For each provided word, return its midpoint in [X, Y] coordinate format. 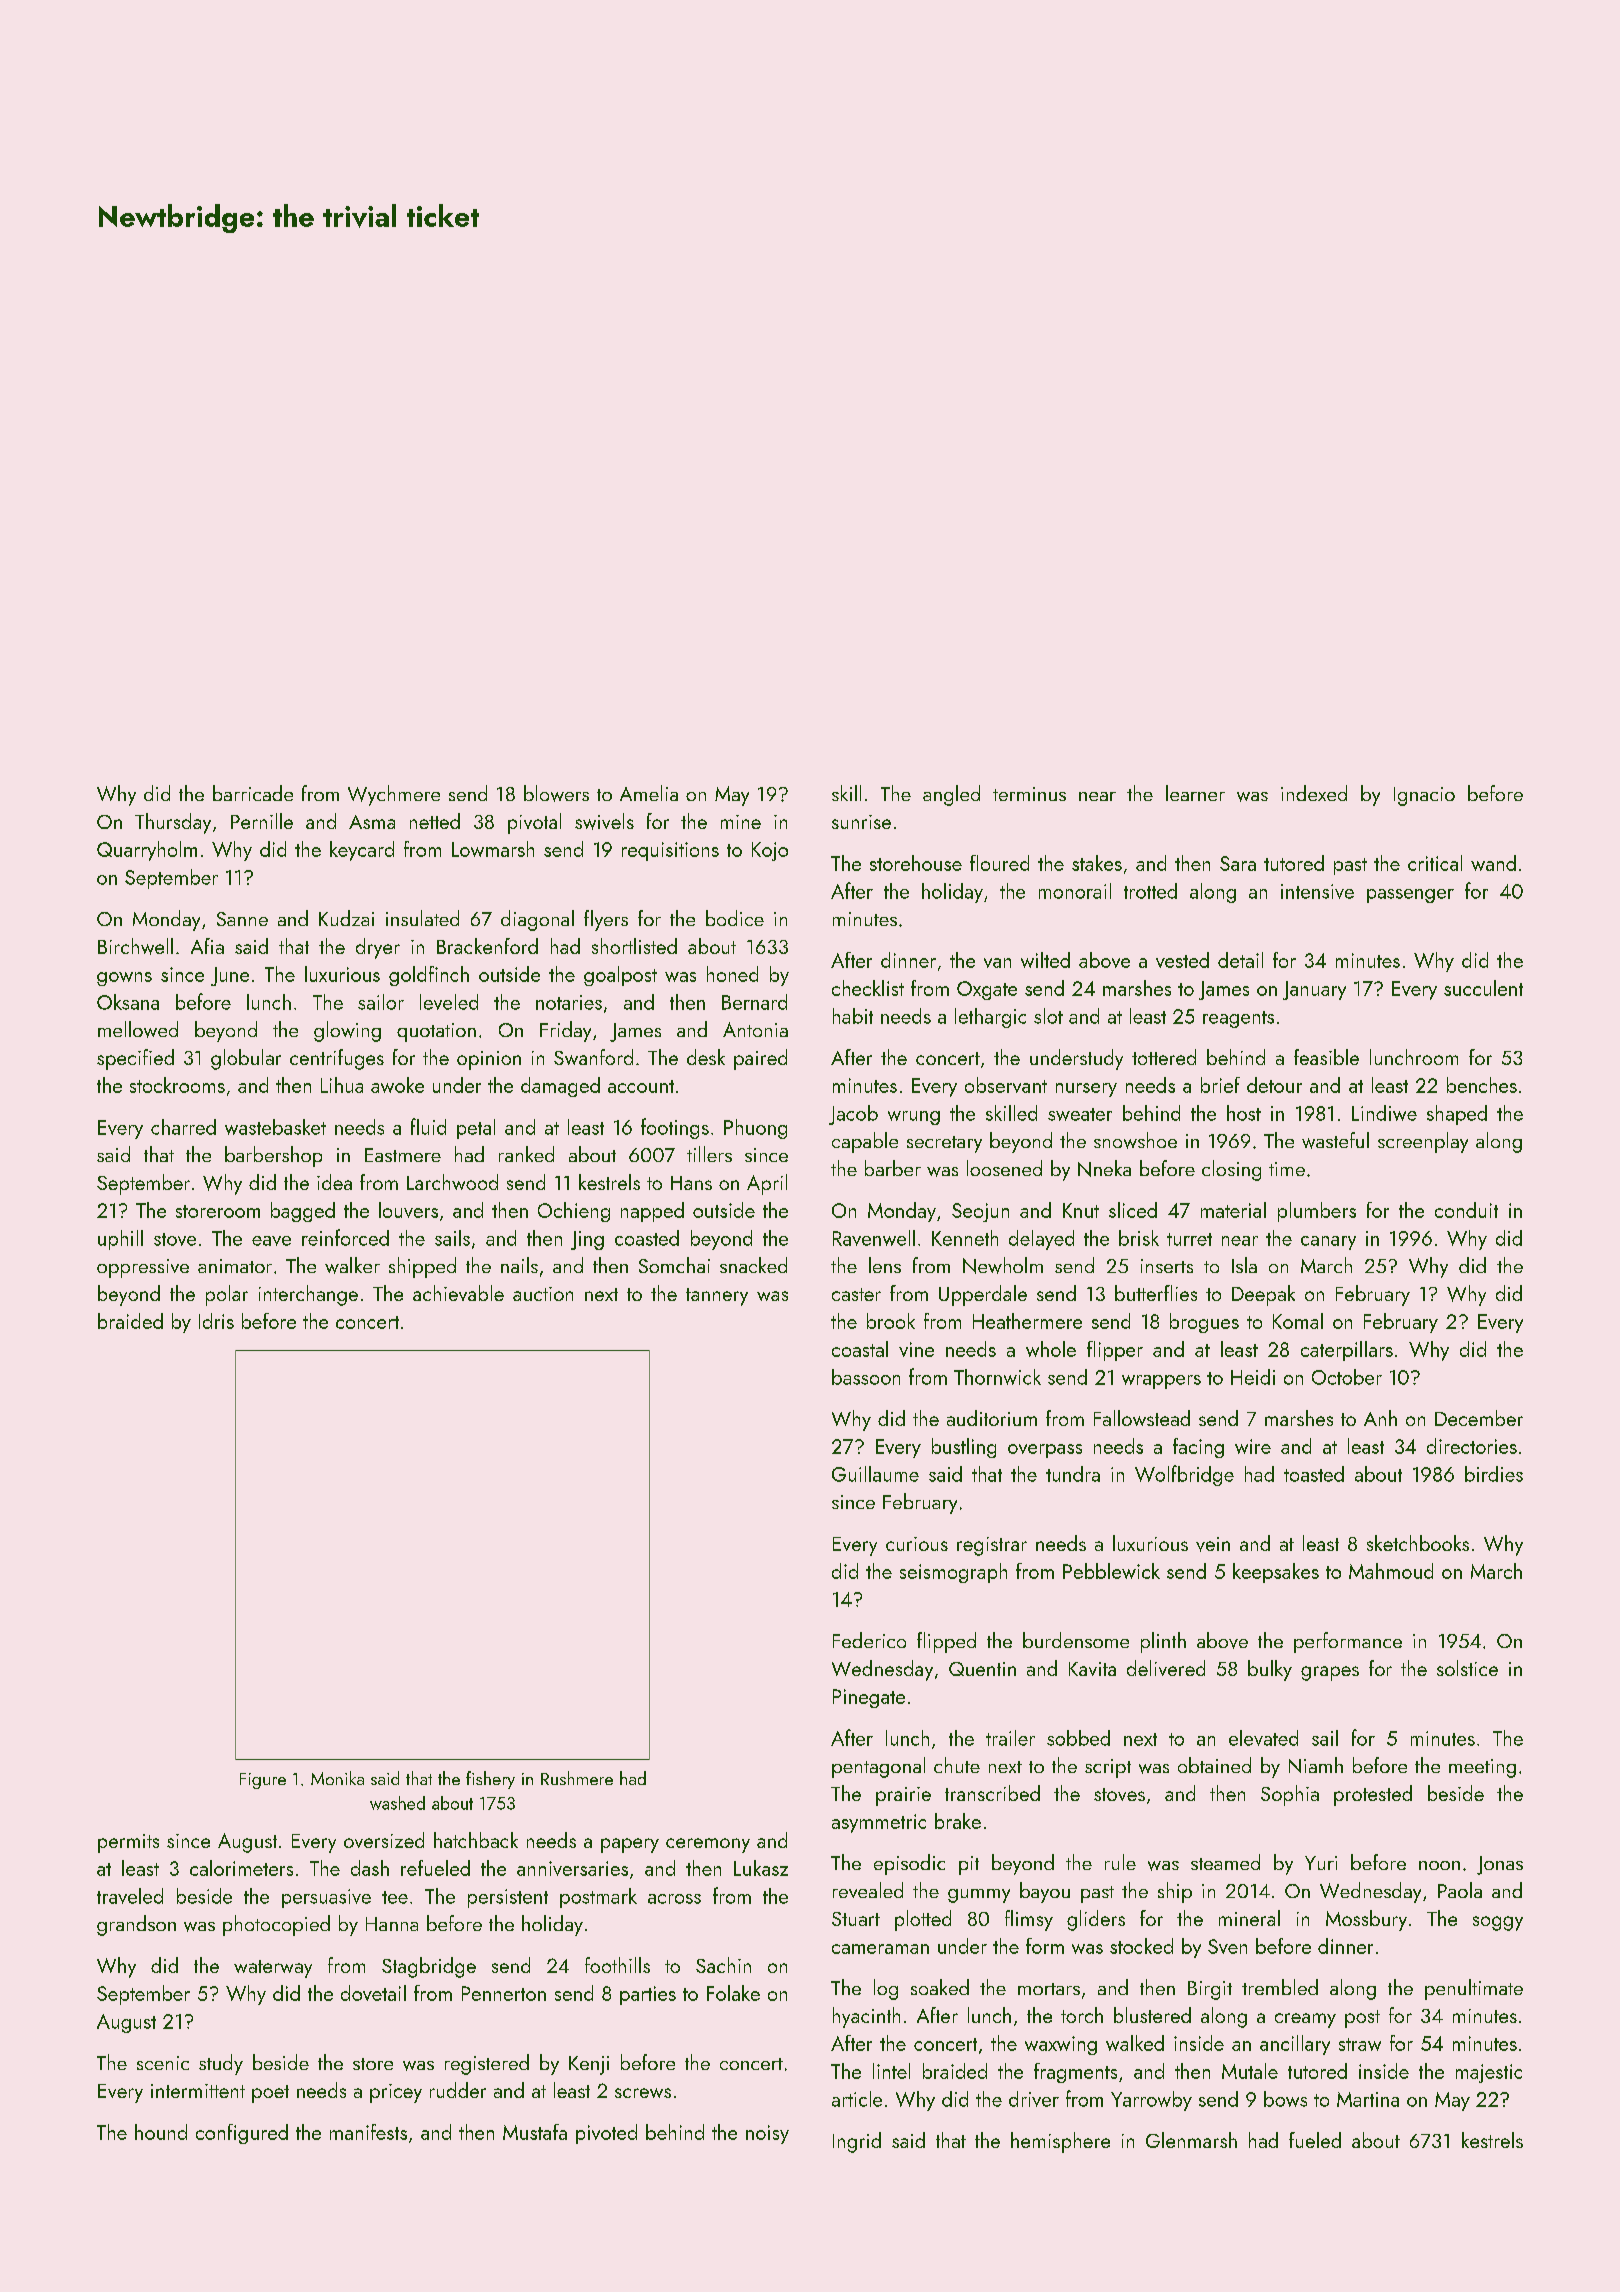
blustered [1152, 2015]
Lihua [342, 1085]
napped [652, 1212]
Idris [216, 1321]
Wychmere [394, 795]
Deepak [1263, 1295]
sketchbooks [1418, 1543]
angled [951, 795]
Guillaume [875, 1474]
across [674, 1899]
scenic [163, 2063]
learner [1195, 793]
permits [128, 1843]
